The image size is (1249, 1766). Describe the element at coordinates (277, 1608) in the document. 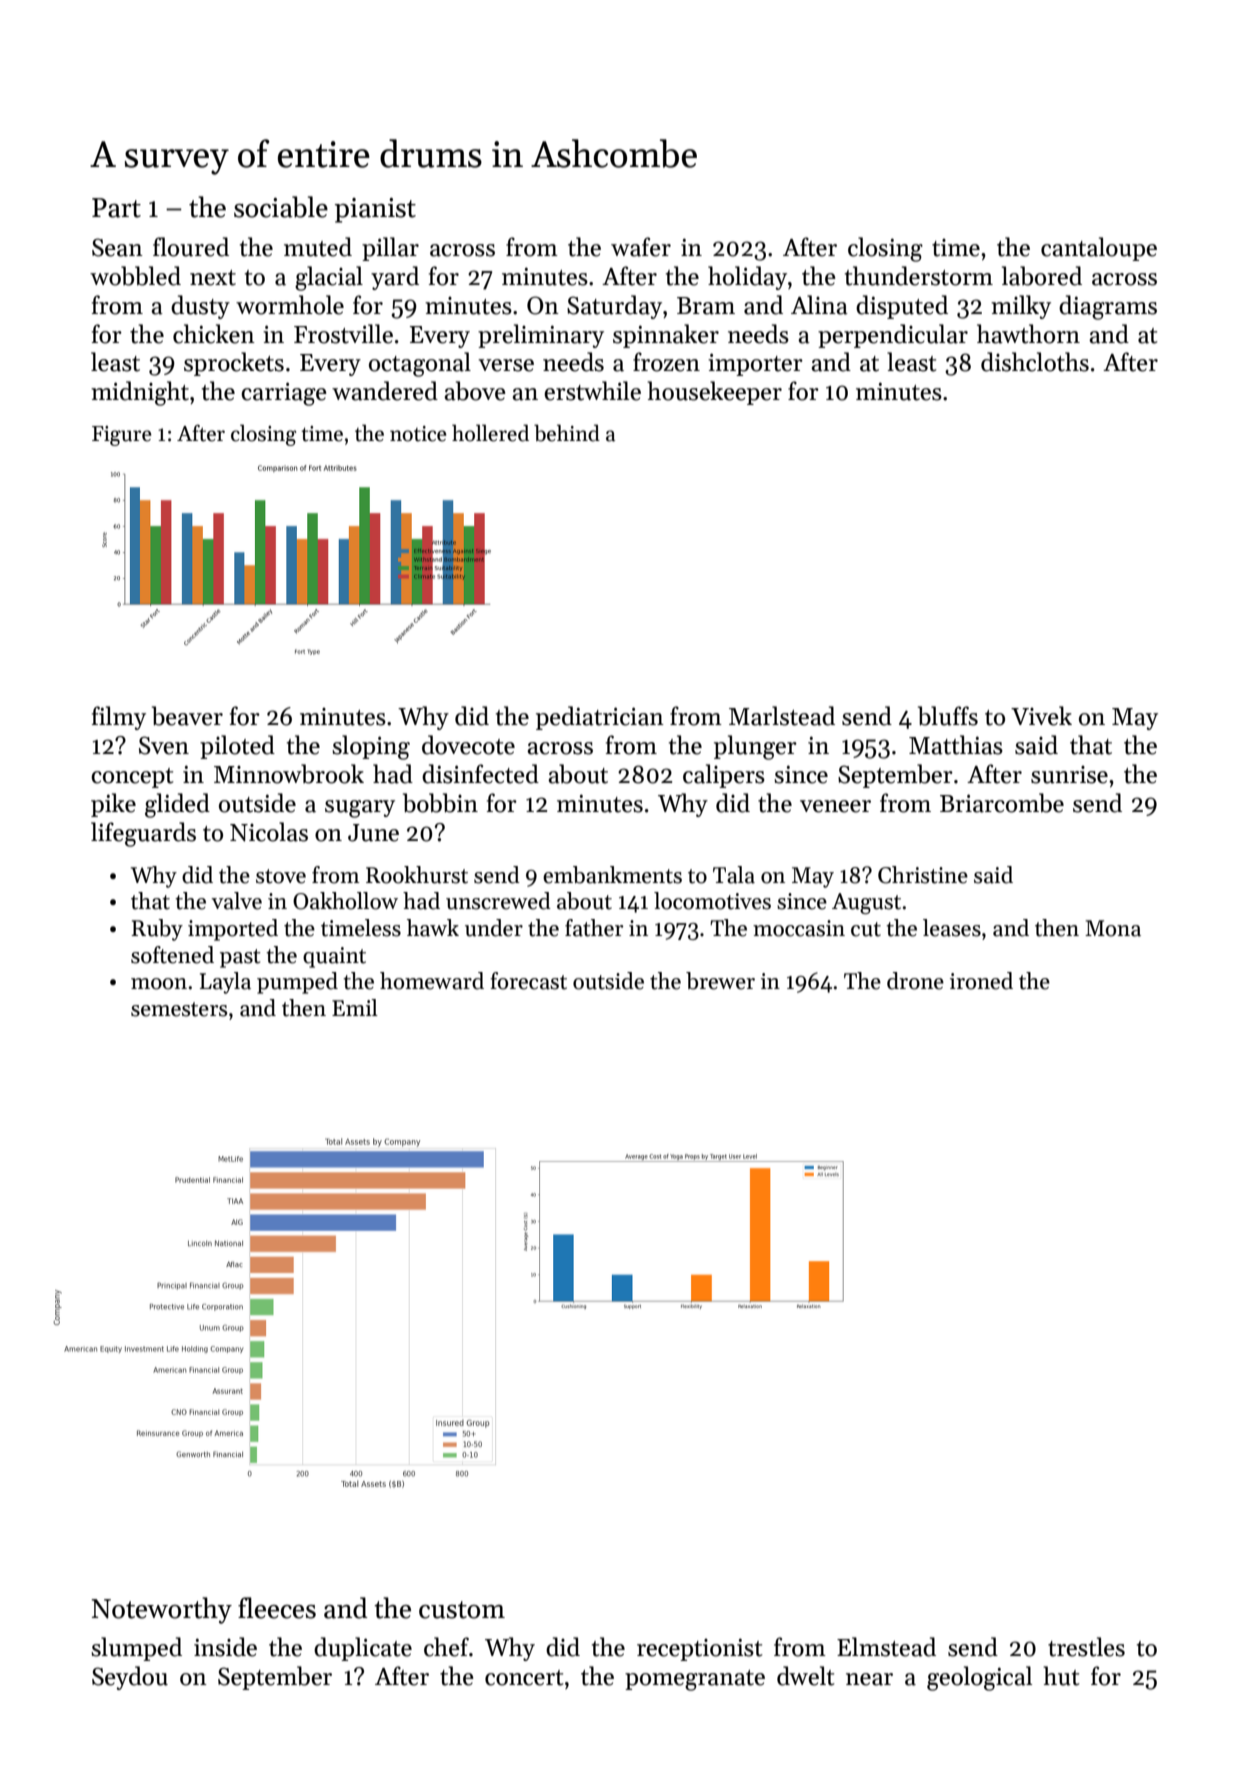

I see `fleeces` at that location.
